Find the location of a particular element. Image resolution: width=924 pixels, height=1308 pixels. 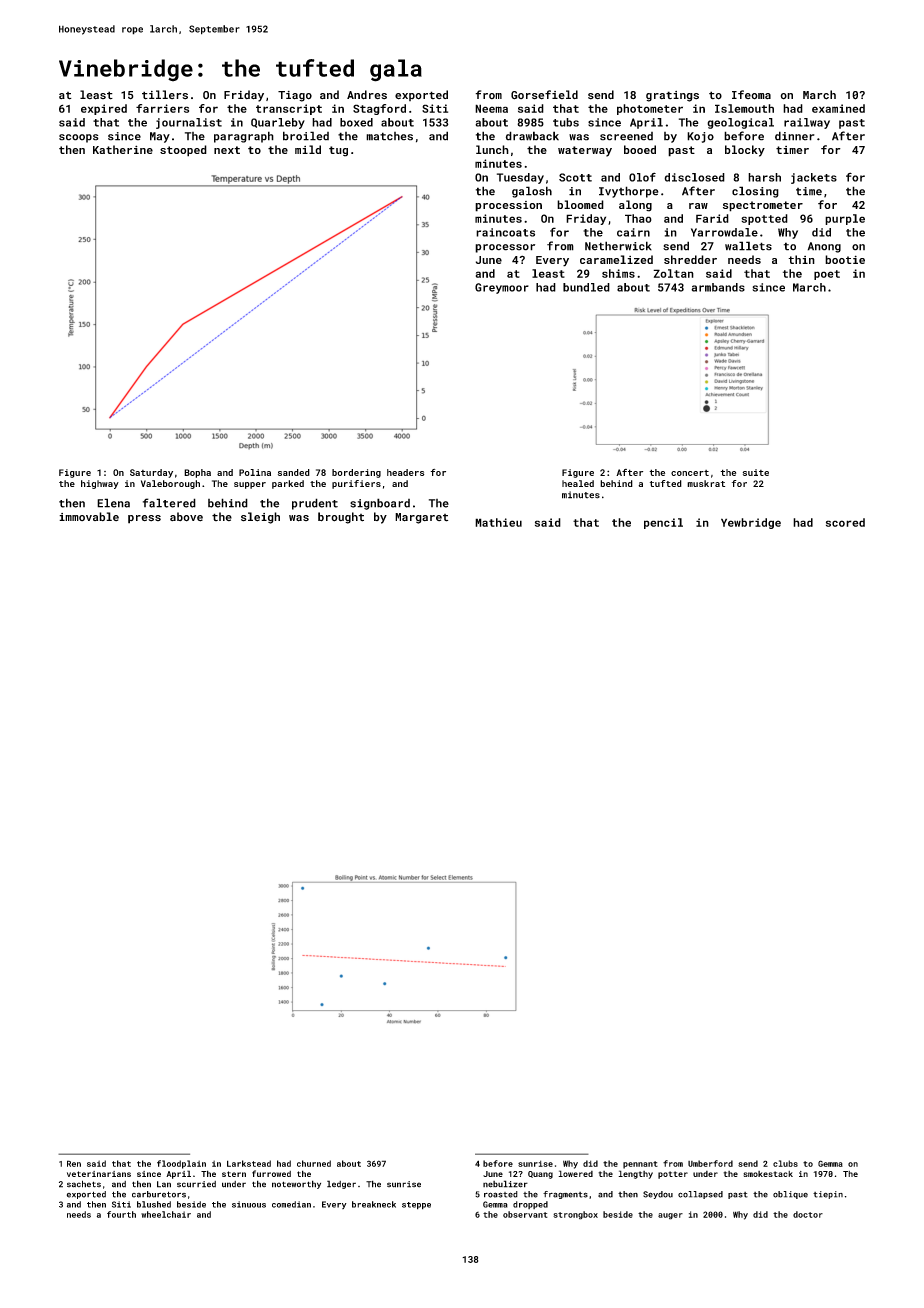

healed is located at coordinates (578, 483).
